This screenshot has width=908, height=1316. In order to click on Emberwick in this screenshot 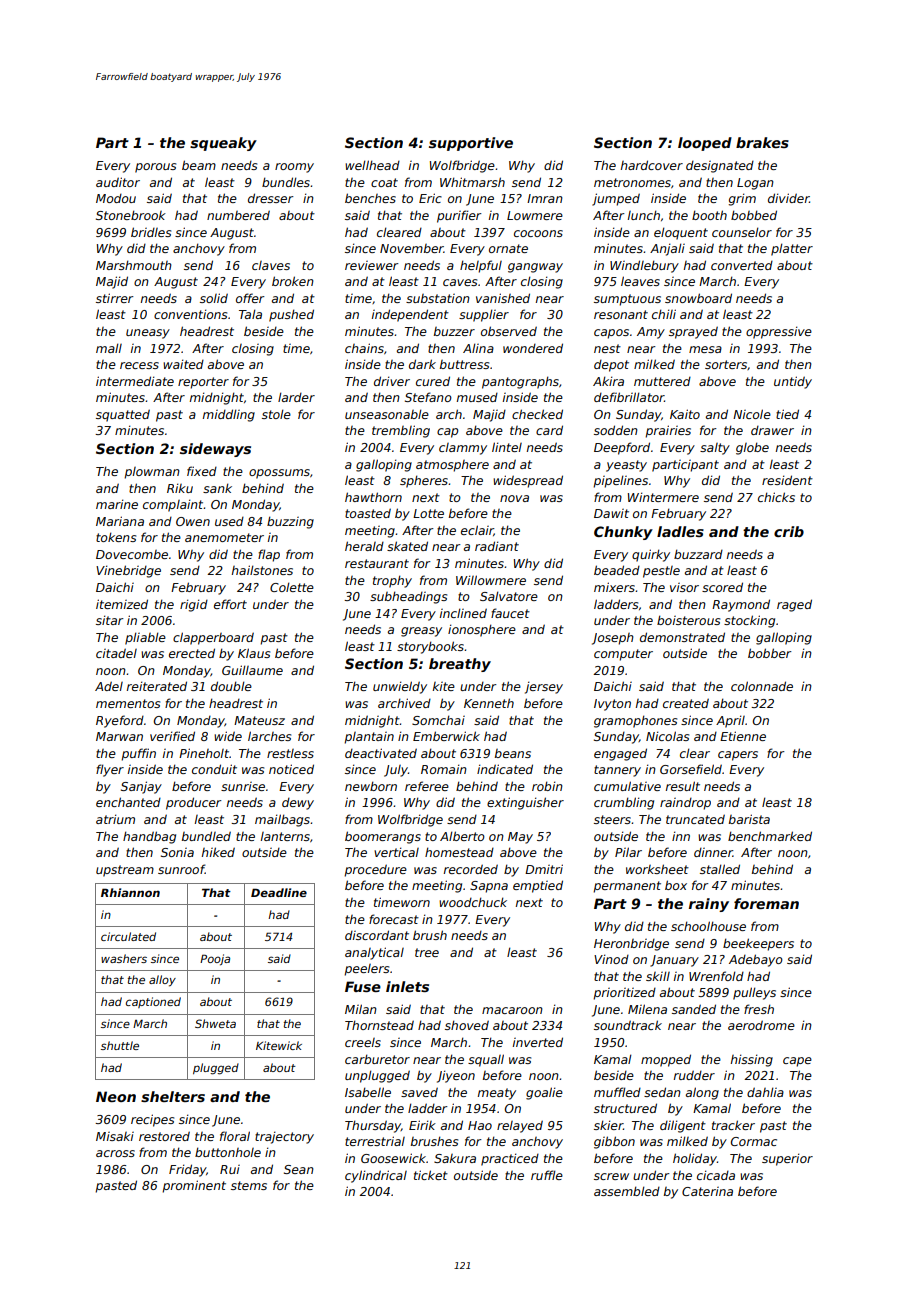, I will do `click(446, 736)`.
